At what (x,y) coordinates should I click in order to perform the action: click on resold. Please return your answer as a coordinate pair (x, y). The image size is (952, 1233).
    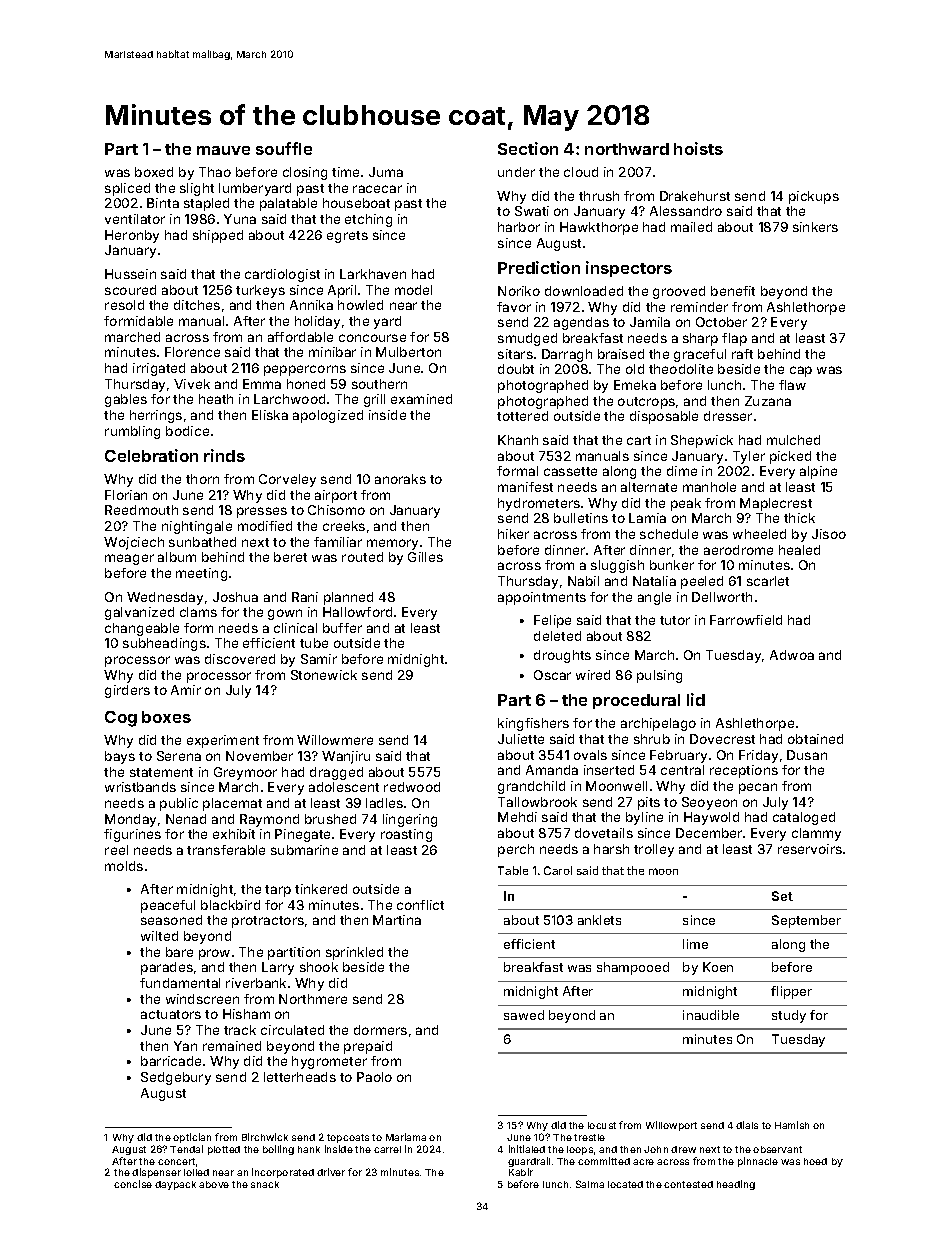
    Looking at the image, I should click on (124, 305).
